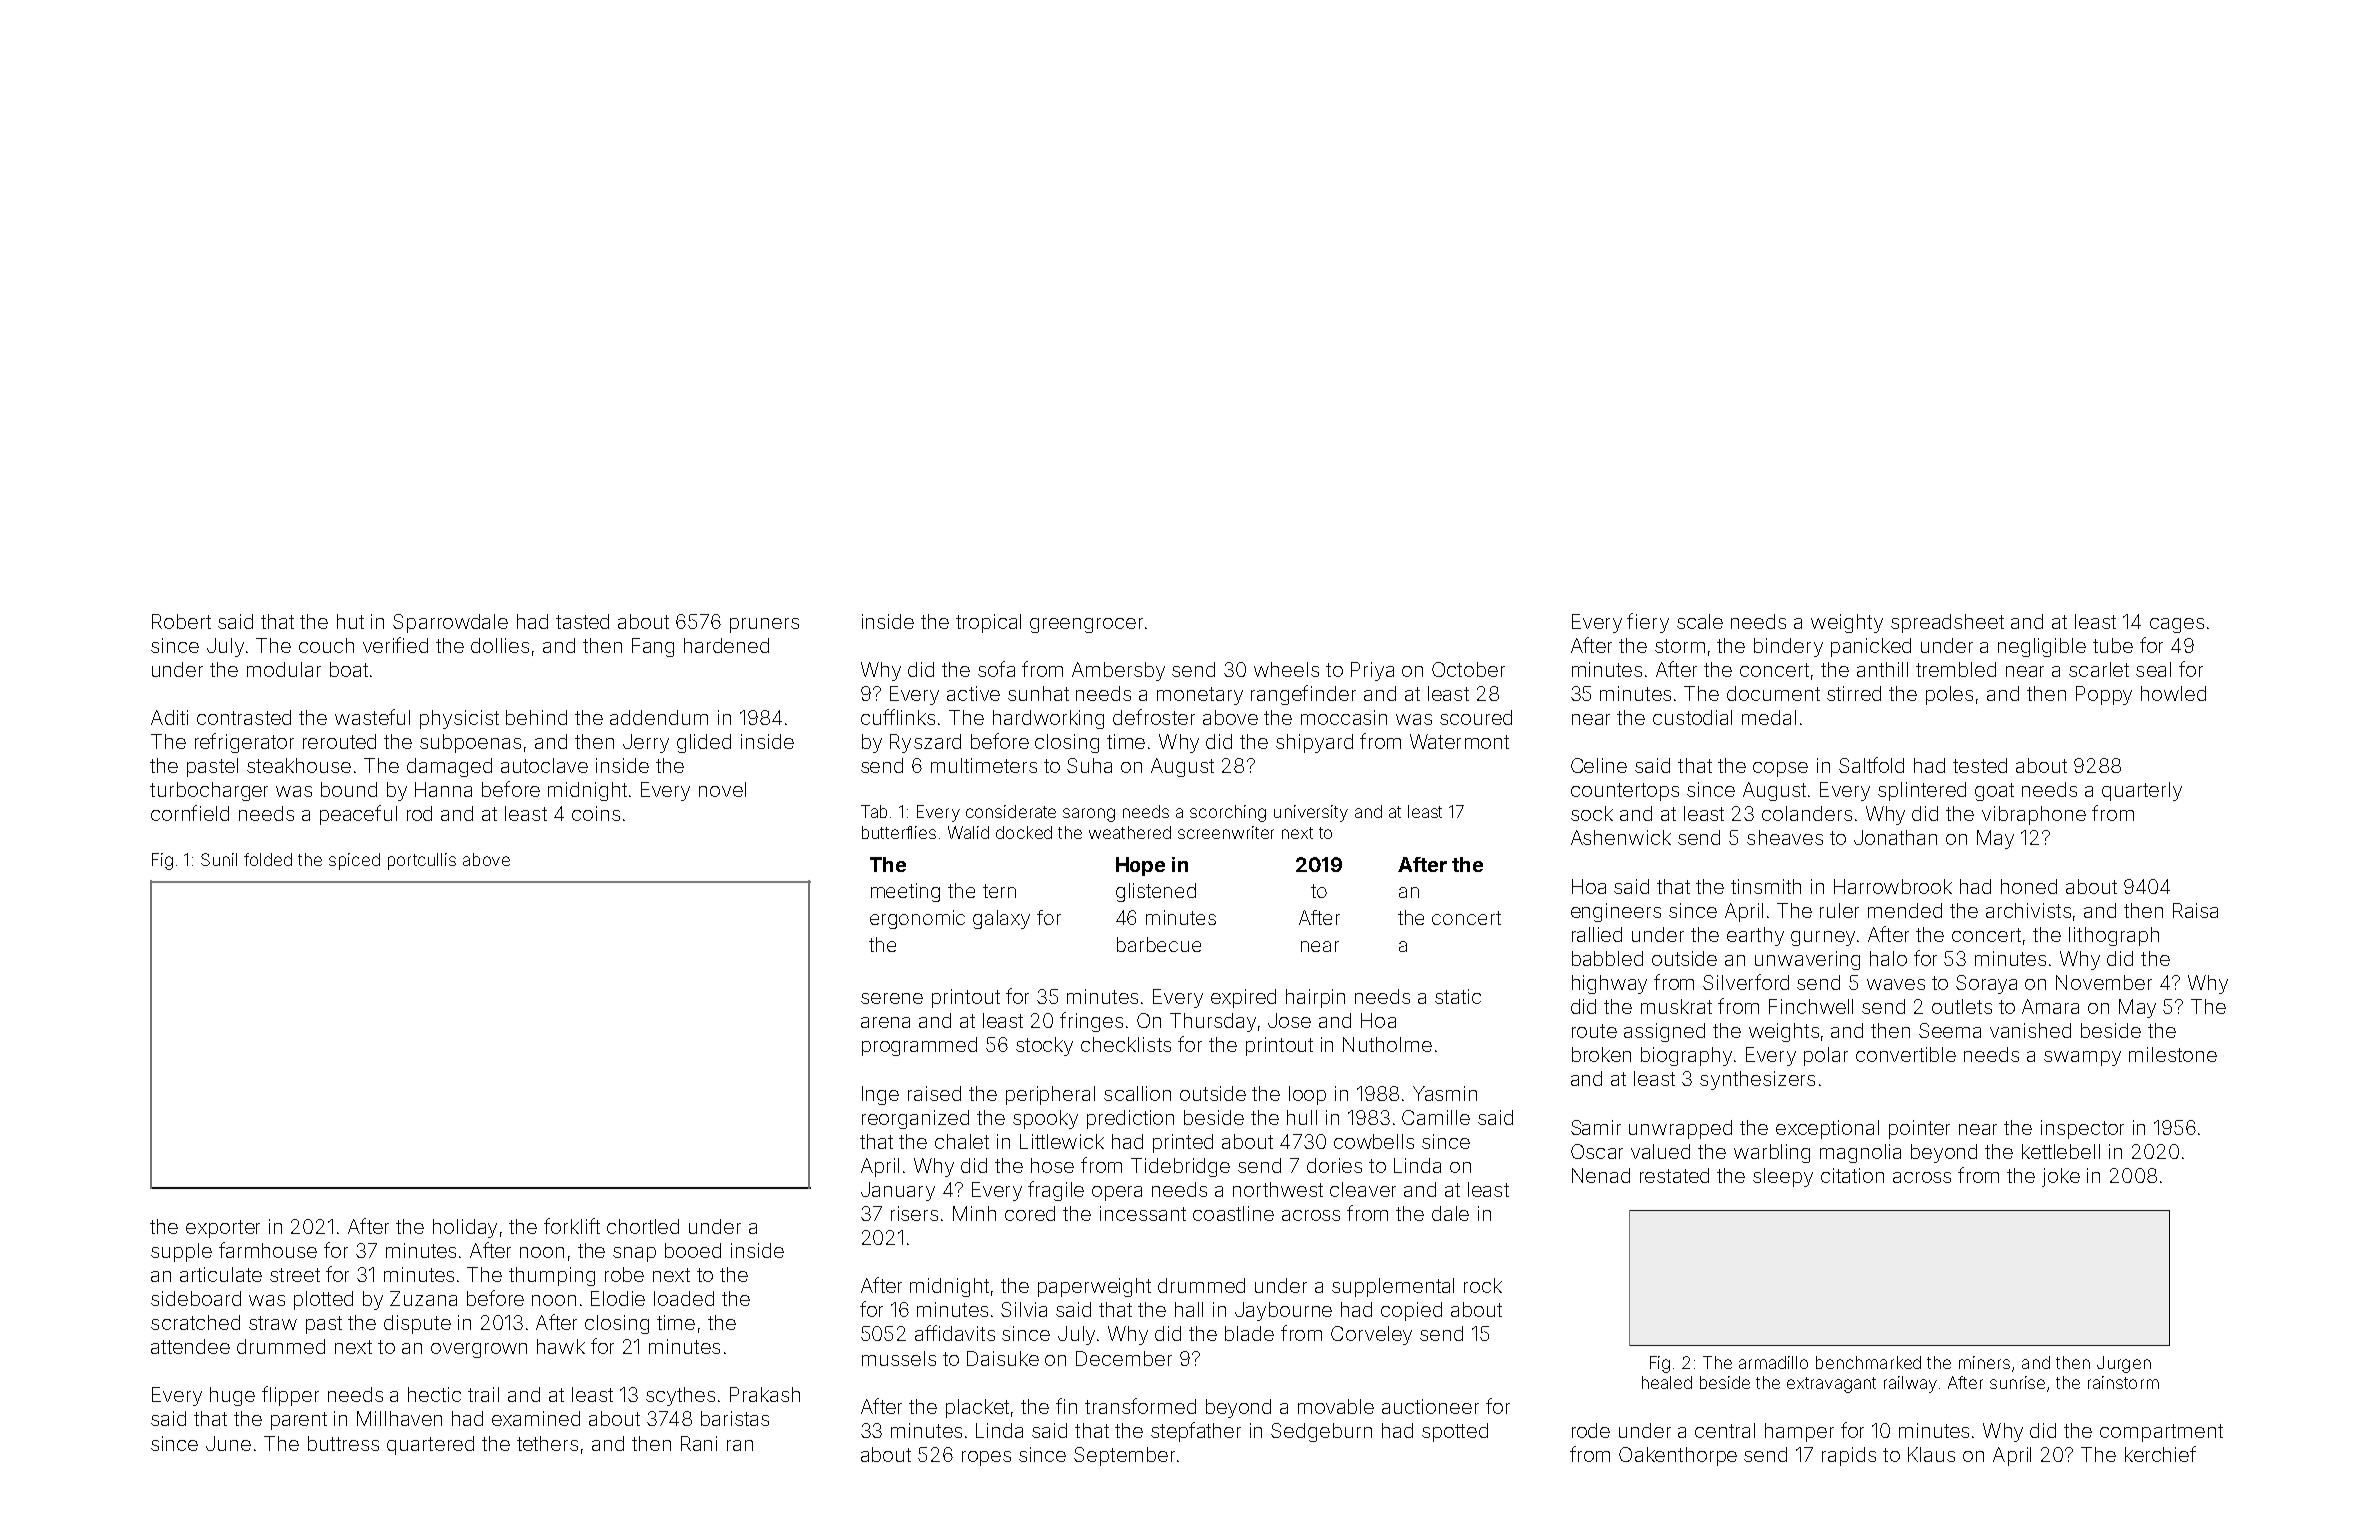  Describe the element at coordinates (1124, 1456) in the screenshot. I see `September` at that location.
